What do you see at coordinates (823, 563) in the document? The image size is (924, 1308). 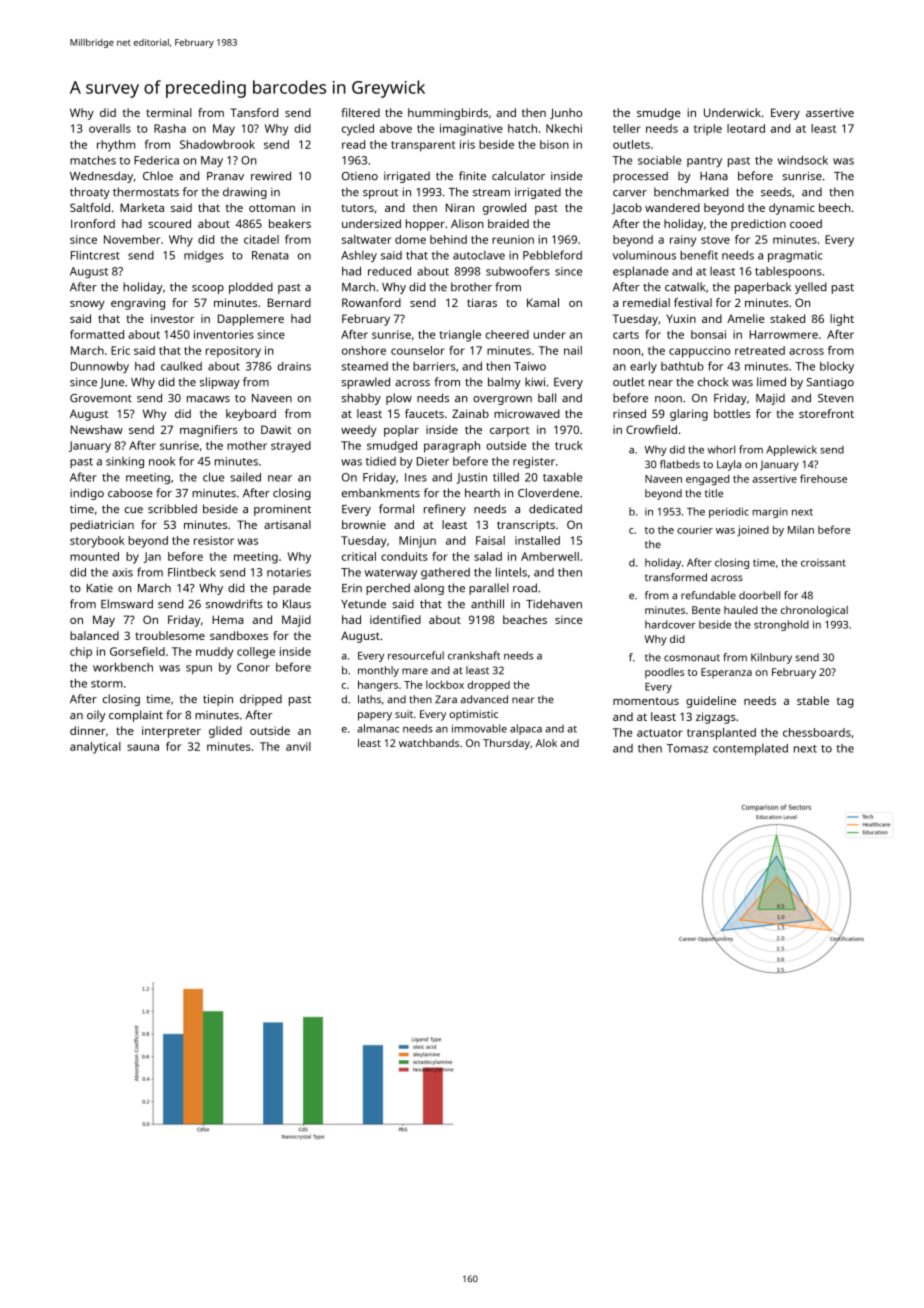 I see `croissant` at bounding box center [823, 563].
